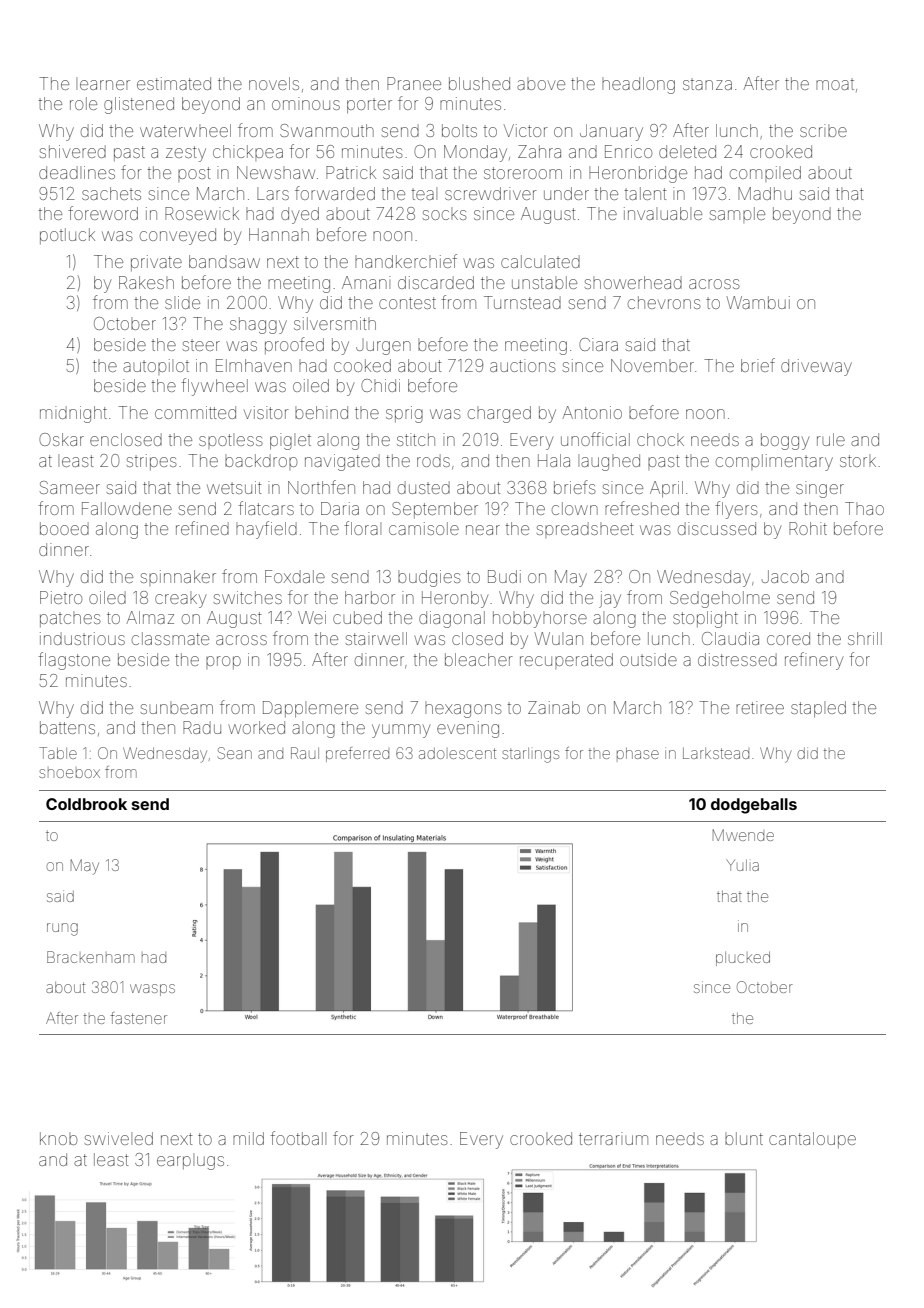 The height and width of the screenshot is (1308, 924). What do you see at coordinates (185, 130) in the screenshot?
I see `waterwheel` at bounding box center [185, 130].
